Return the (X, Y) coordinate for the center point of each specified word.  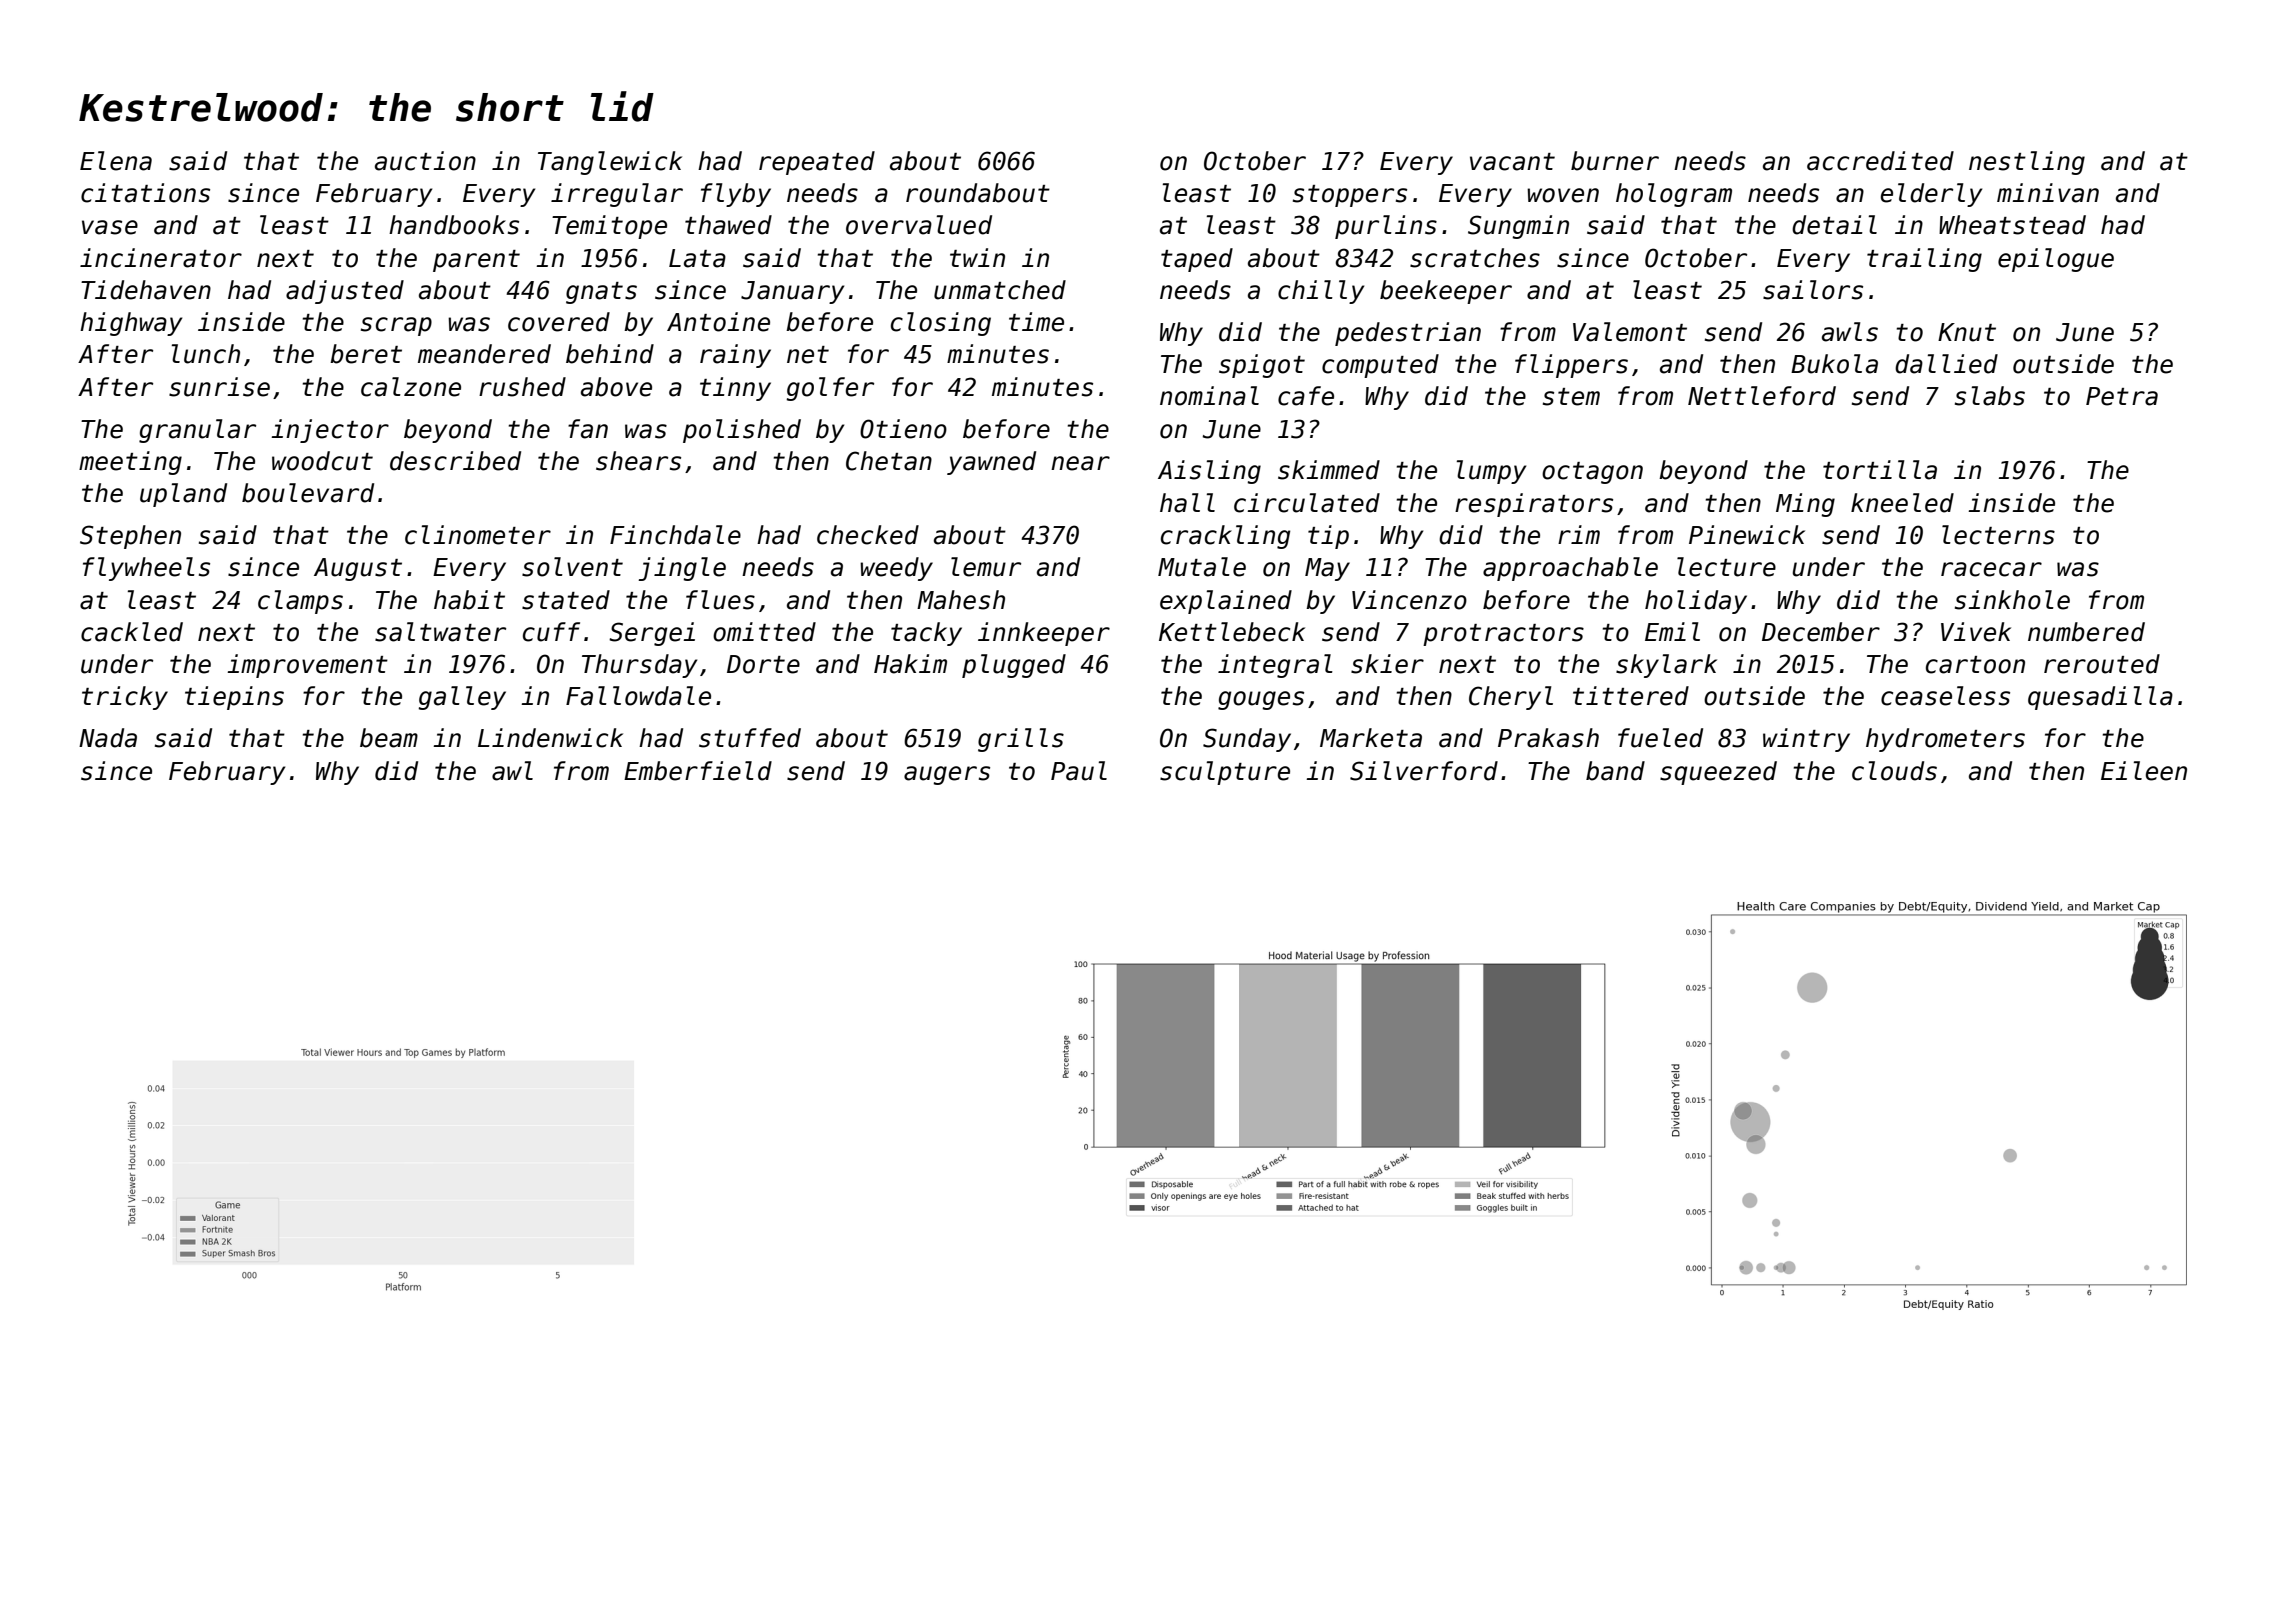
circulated (1307, 503)
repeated (817, 163)
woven (1563, 195)
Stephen (130, 537)
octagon (1592, 473)
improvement (307, 666)
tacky (926, 634)
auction (425, 161)
